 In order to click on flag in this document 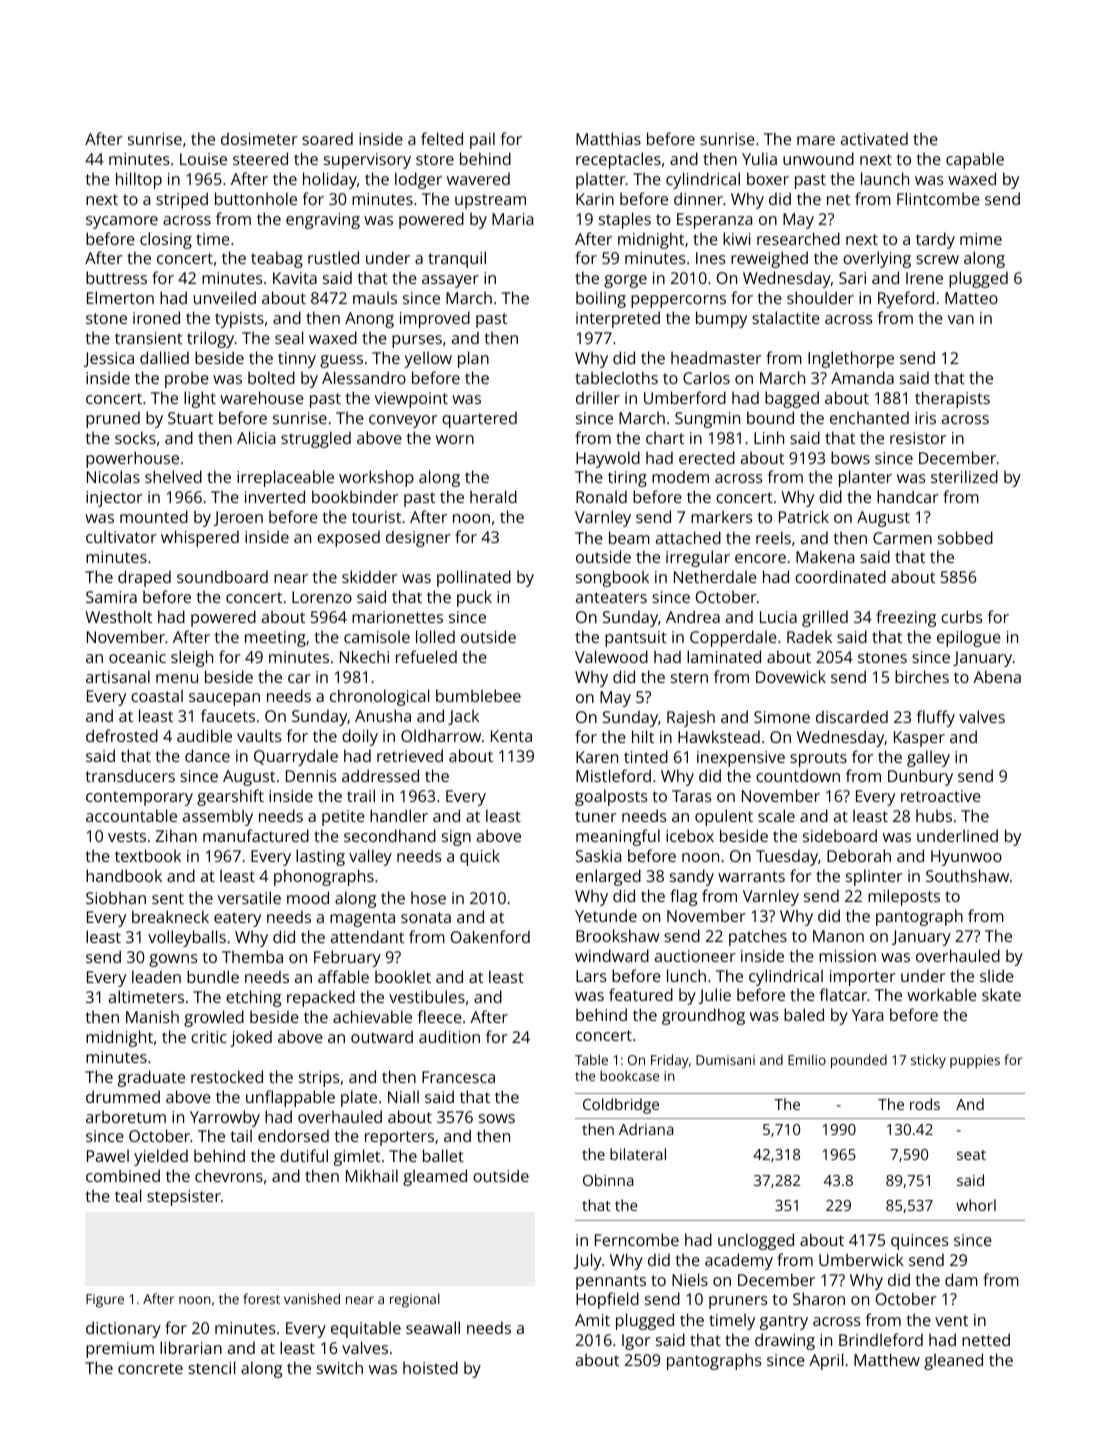, I will do `click(683, 897)`.
